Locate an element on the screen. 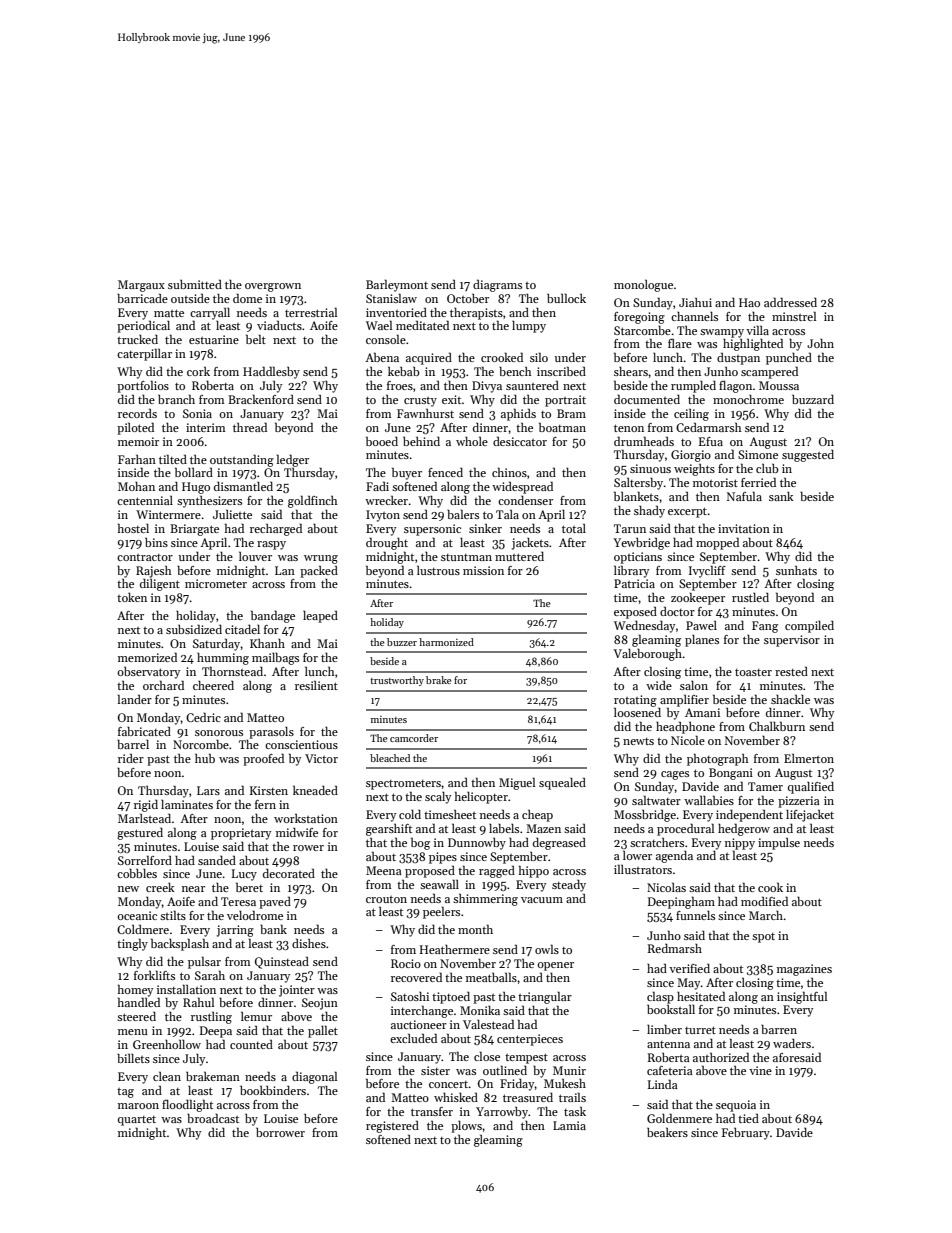  addressed is located at coordinates (790, 302).
